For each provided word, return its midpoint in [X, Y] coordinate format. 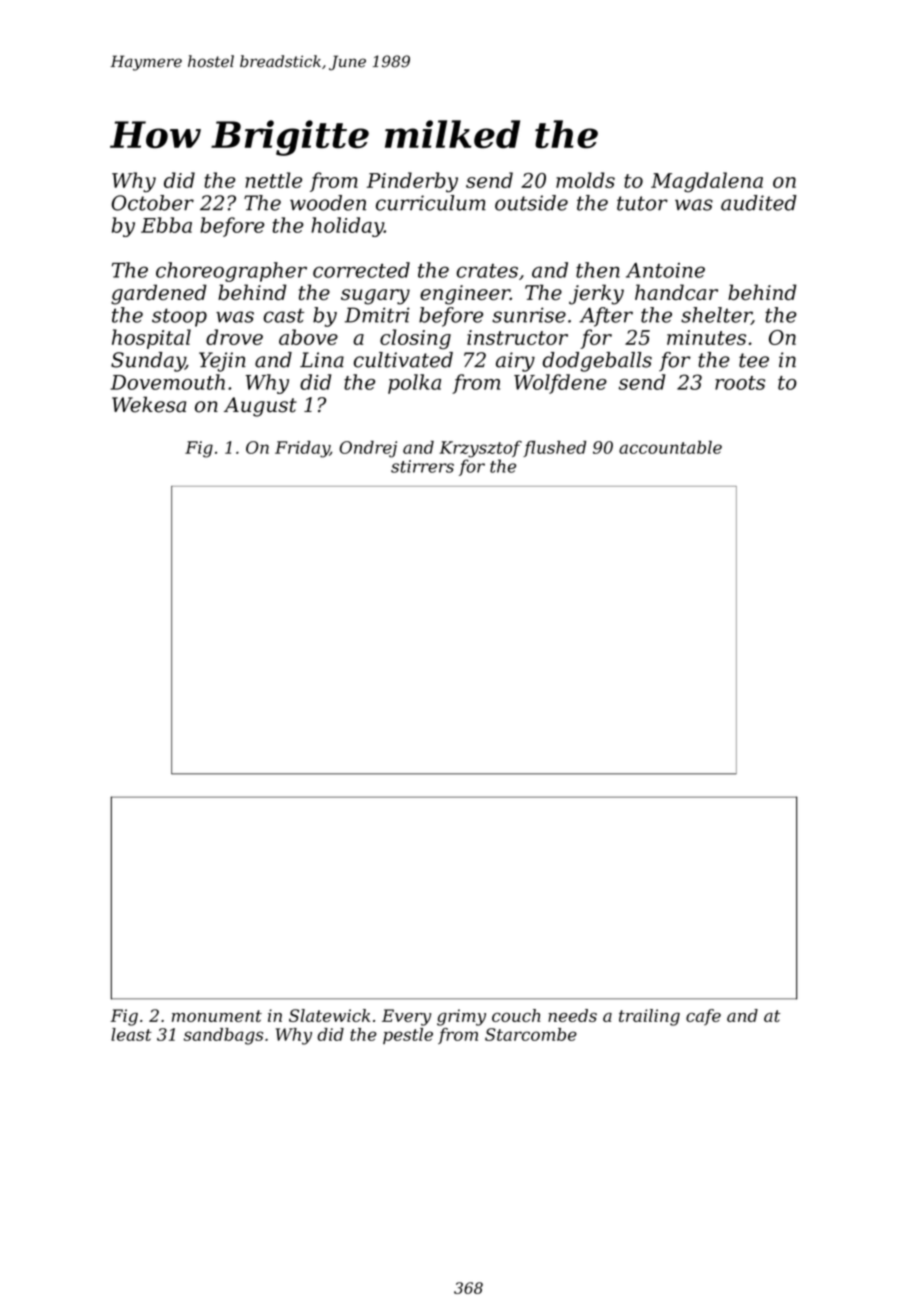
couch [516, 1015]
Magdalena [707, 182]
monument [217, 1016]
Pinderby [412, 182]
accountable [670, 447]
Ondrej [368, 449]
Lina [322, 360]
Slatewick [329, 1015]
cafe [703, 1017]
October [152, 203]
